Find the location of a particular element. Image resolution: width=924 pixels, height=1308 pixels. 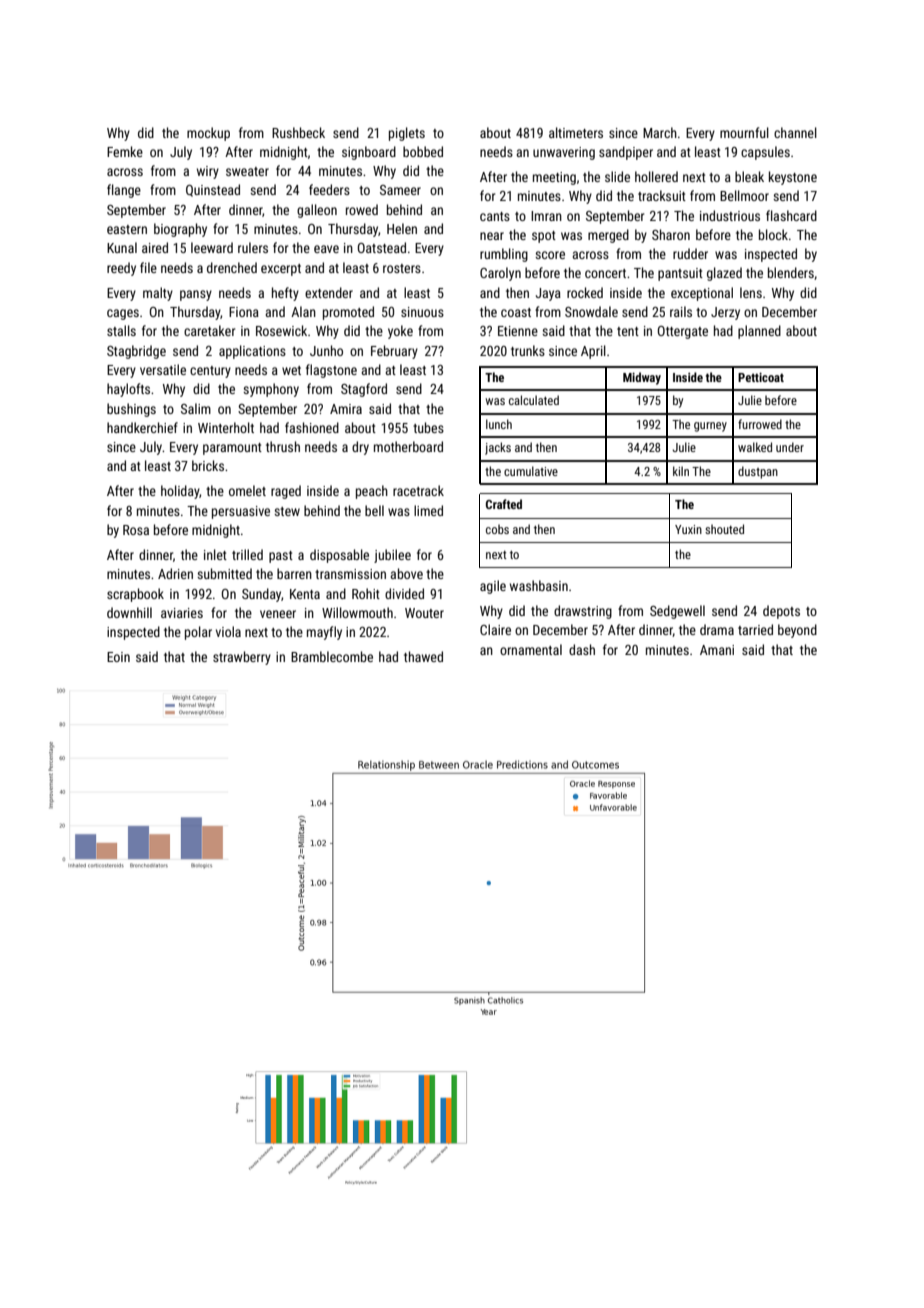

cages is located at coordinates (123, 314).
